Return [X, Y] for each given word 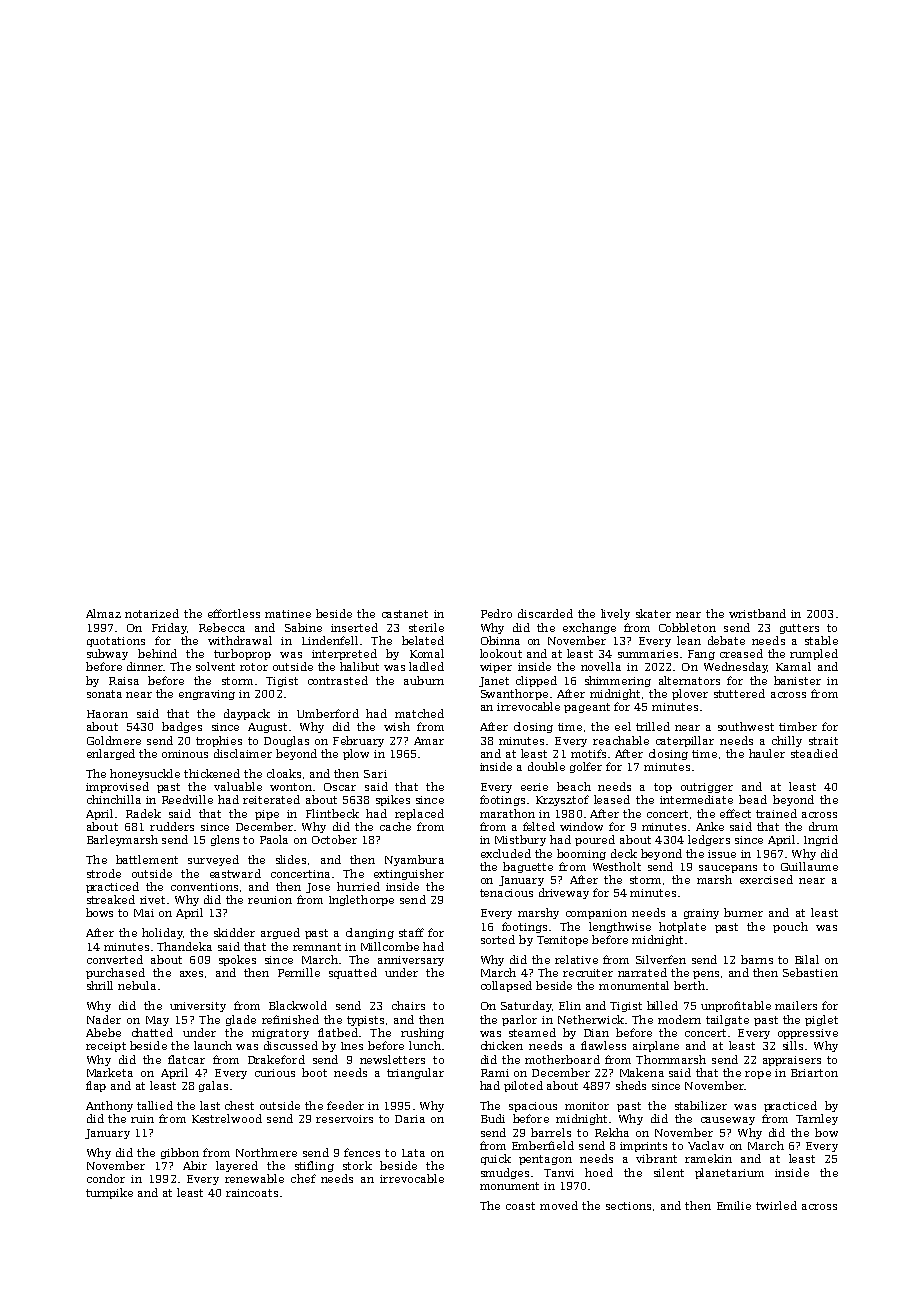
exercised [766, 879]
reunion [270, 900]
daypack [247, 714]
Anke [710, 826]
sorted [498, 939]
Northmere [266, 1152]
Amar [429, 741]
